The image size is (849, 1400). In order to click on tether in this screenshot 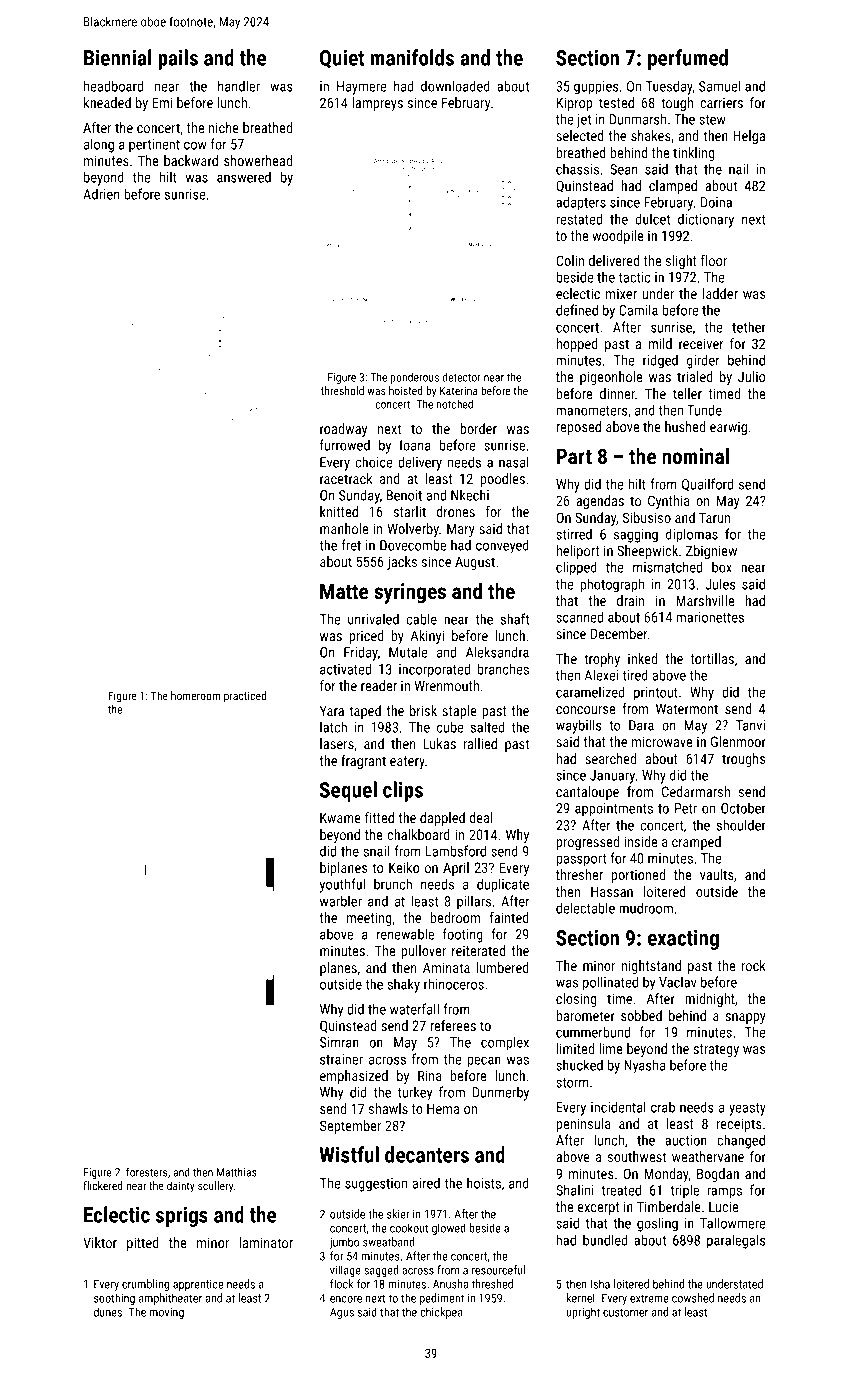, I will do `click(749, 327)`.
